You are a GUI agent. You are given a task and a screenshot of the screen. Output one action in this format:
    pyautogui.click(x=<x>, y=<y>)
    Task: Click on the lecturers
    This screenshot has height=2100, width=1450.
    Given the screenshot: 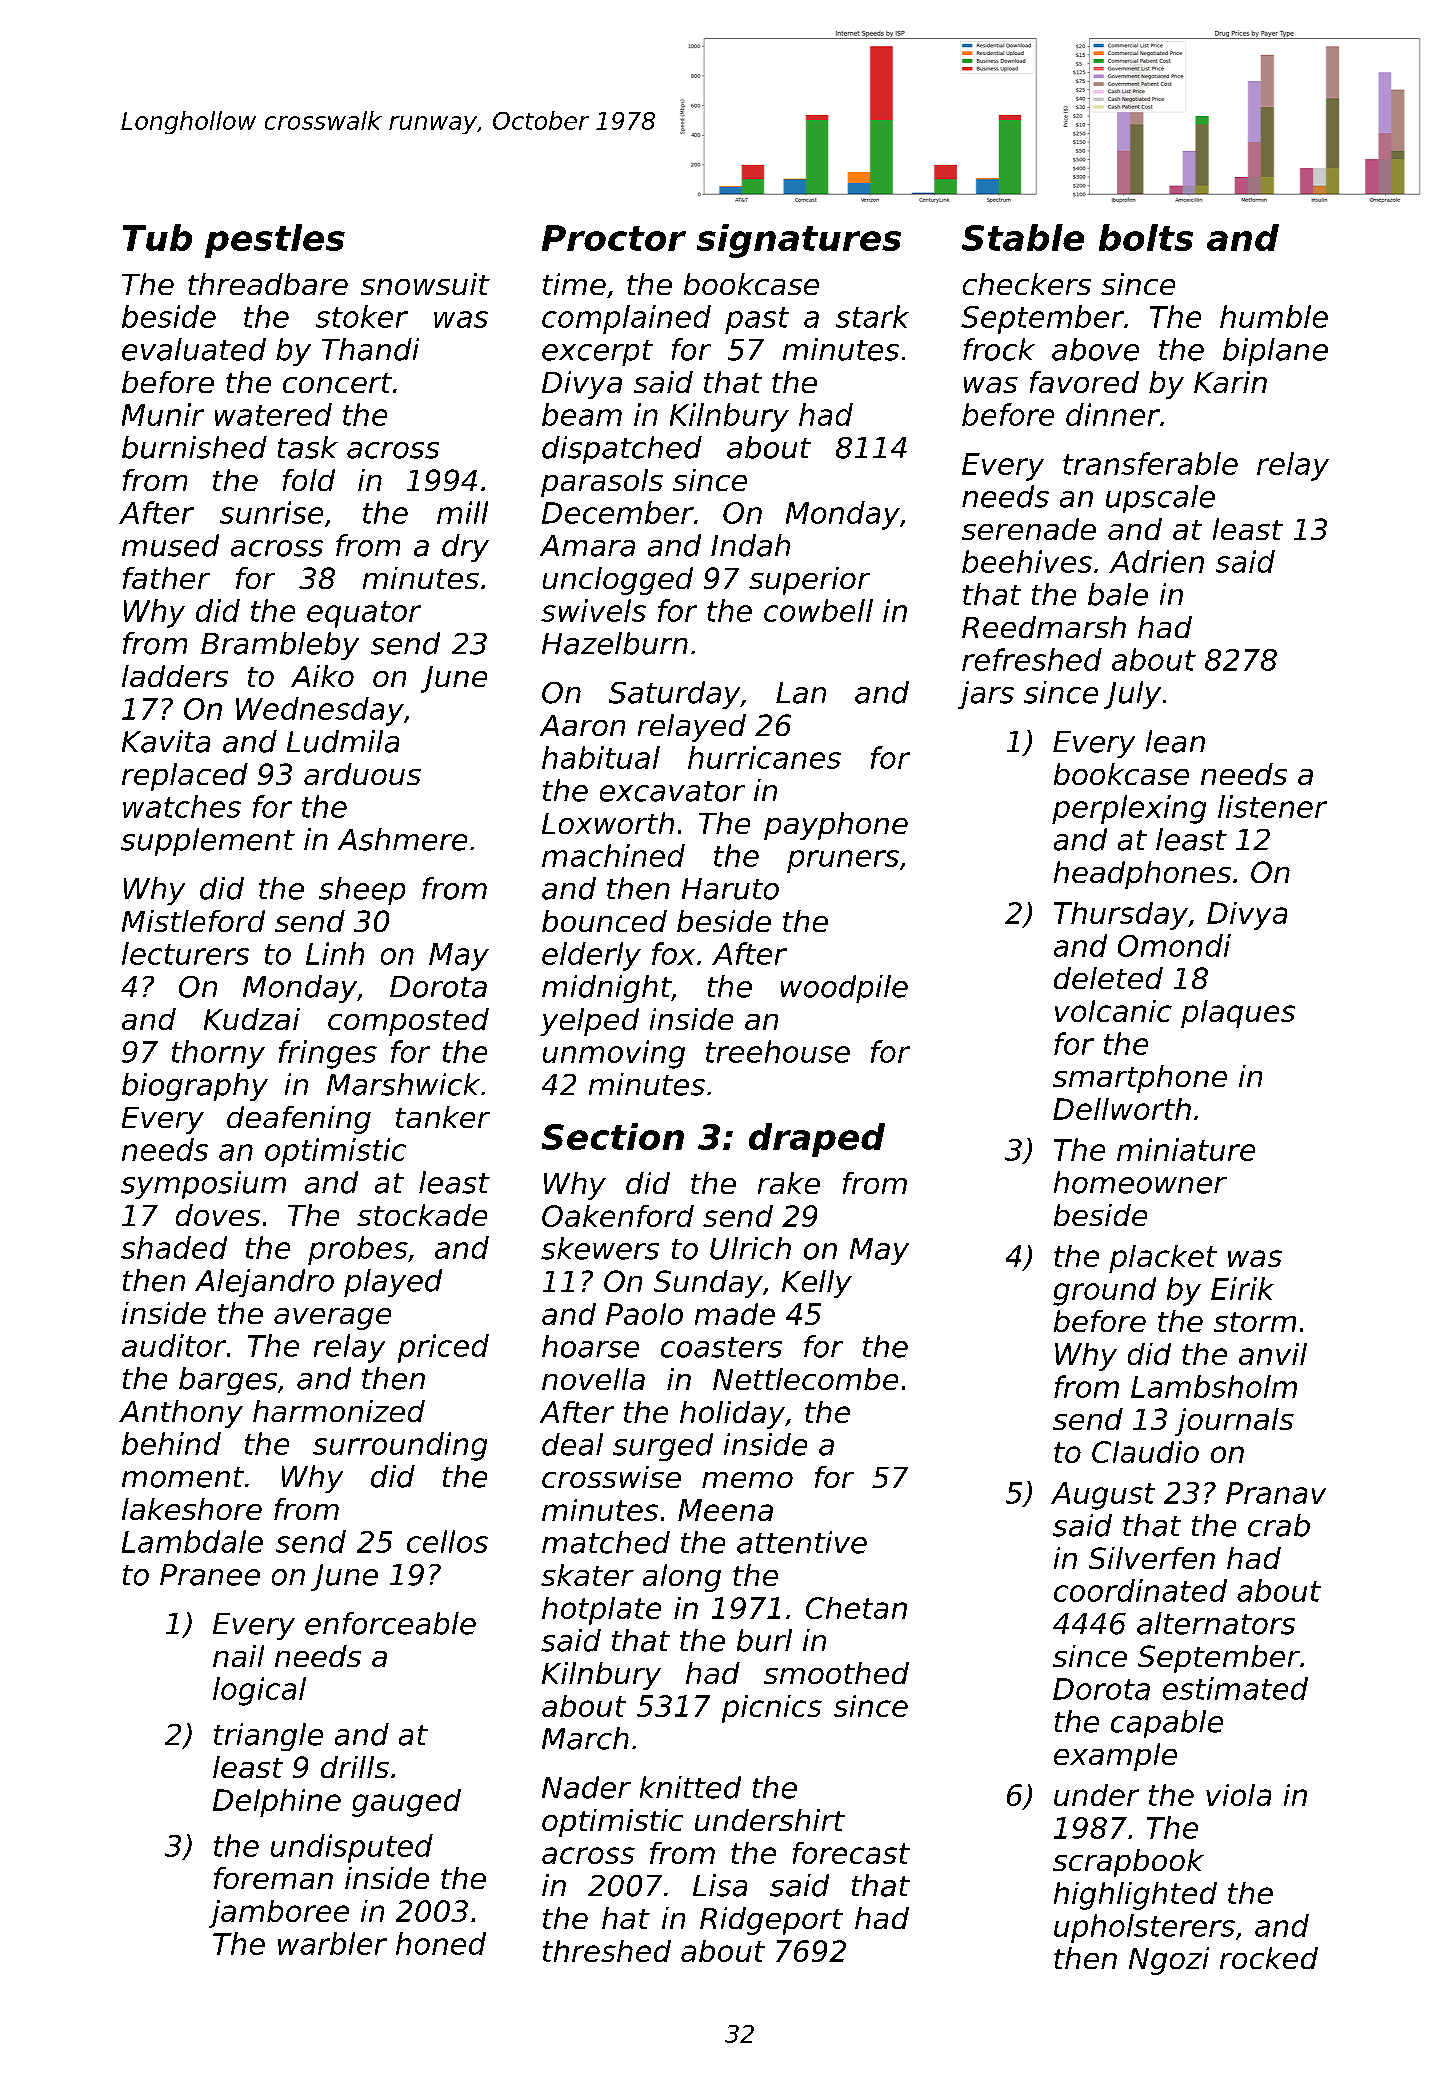 What is the action you would take?
    pyautogui.click(x=185, y=953)
